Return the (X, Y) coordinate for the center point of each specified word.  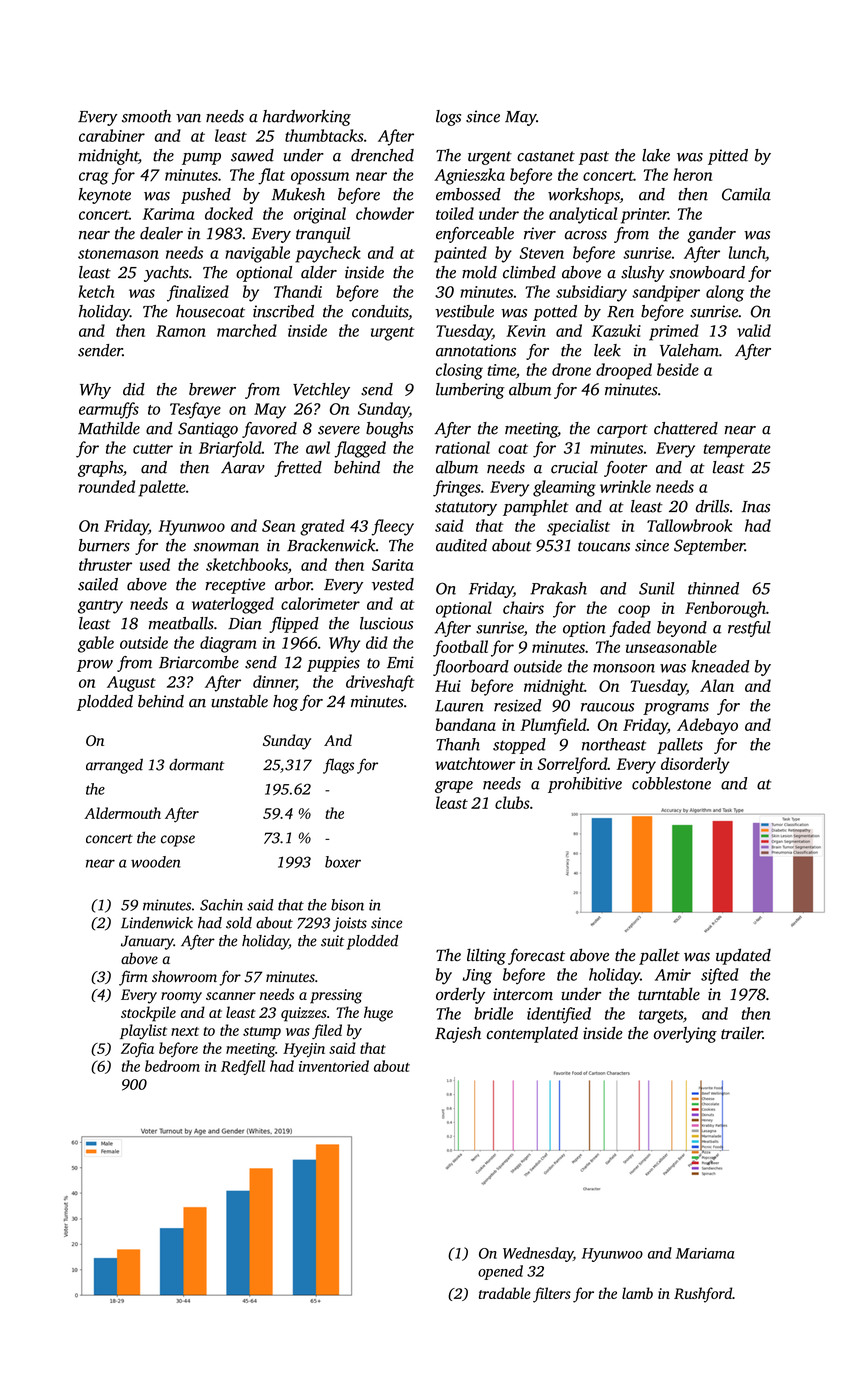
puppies (333, 664)
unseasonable (671, 646)
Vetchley (321, 391)
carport (622, 431)
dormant (196, 764)
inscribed (283, 311)
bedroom (172, 1066)
